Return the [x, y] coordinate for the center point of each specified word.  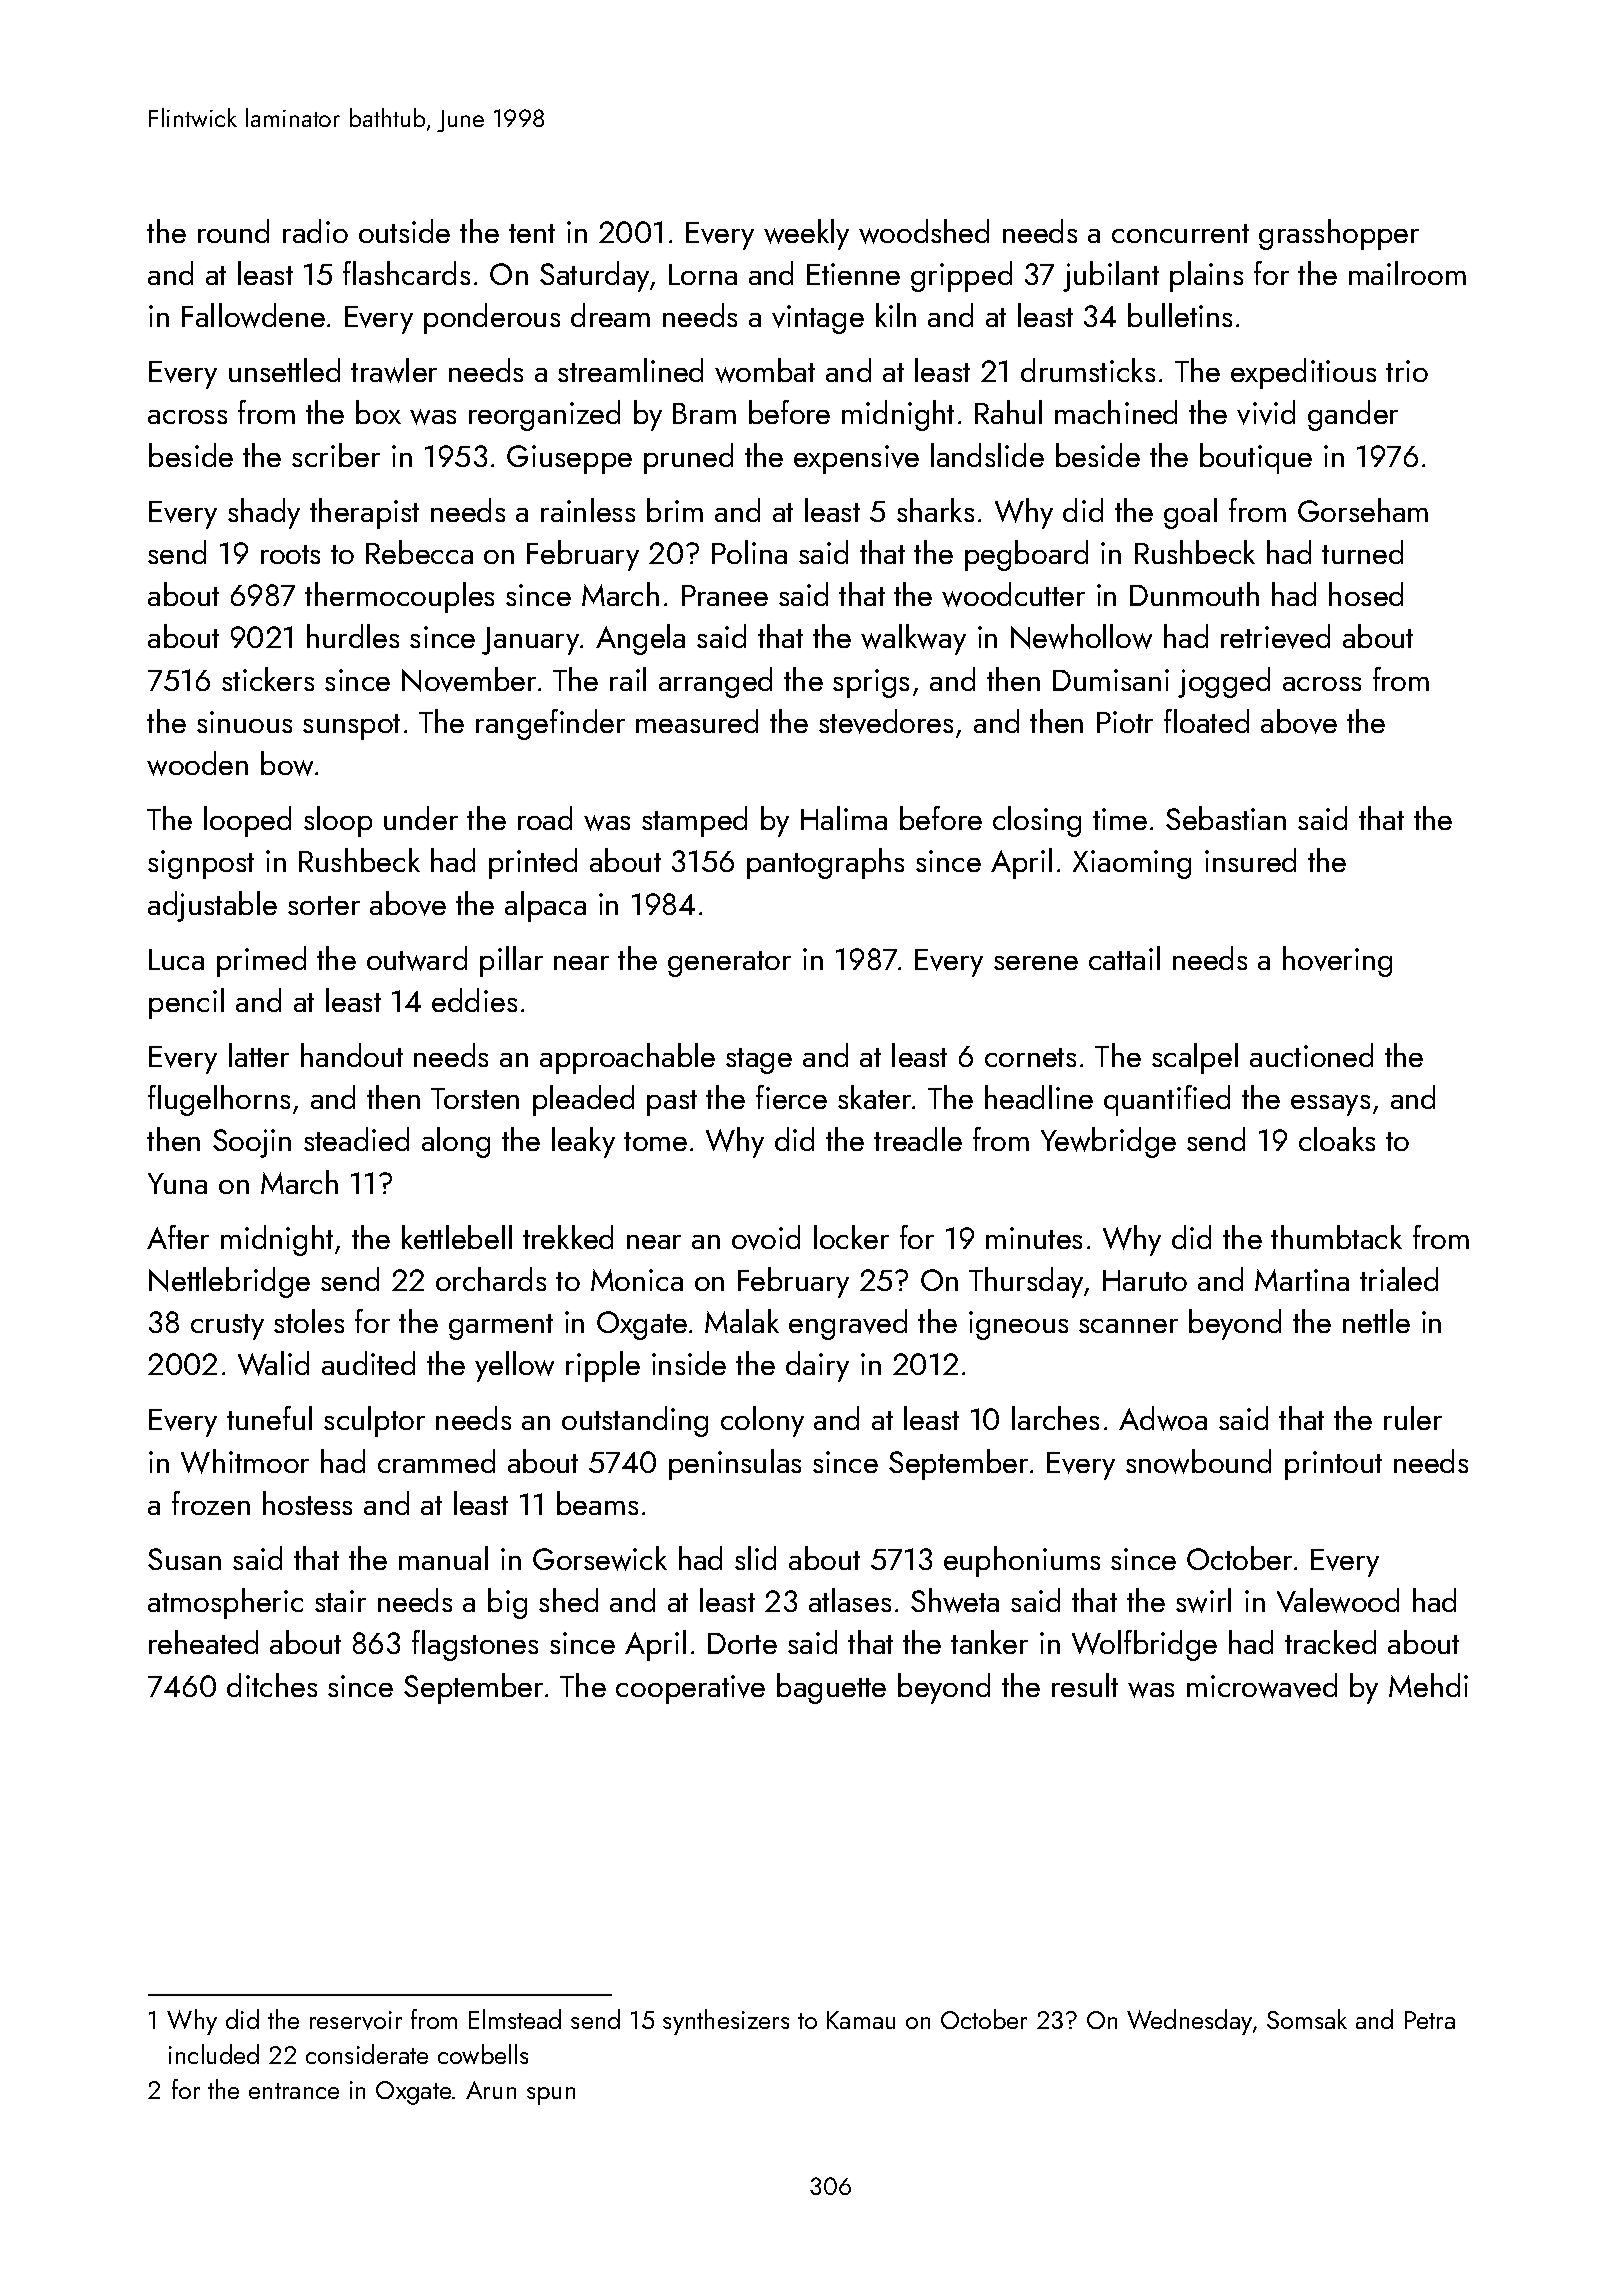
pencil [186, 1003]
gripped [961, 276]
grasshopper [1339, 234]
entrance [294, 2091]
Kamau [861, 2020]
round [233, 231]
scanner [1128, 1326]
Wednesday [1189, 2022]
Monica [637, 1280]
